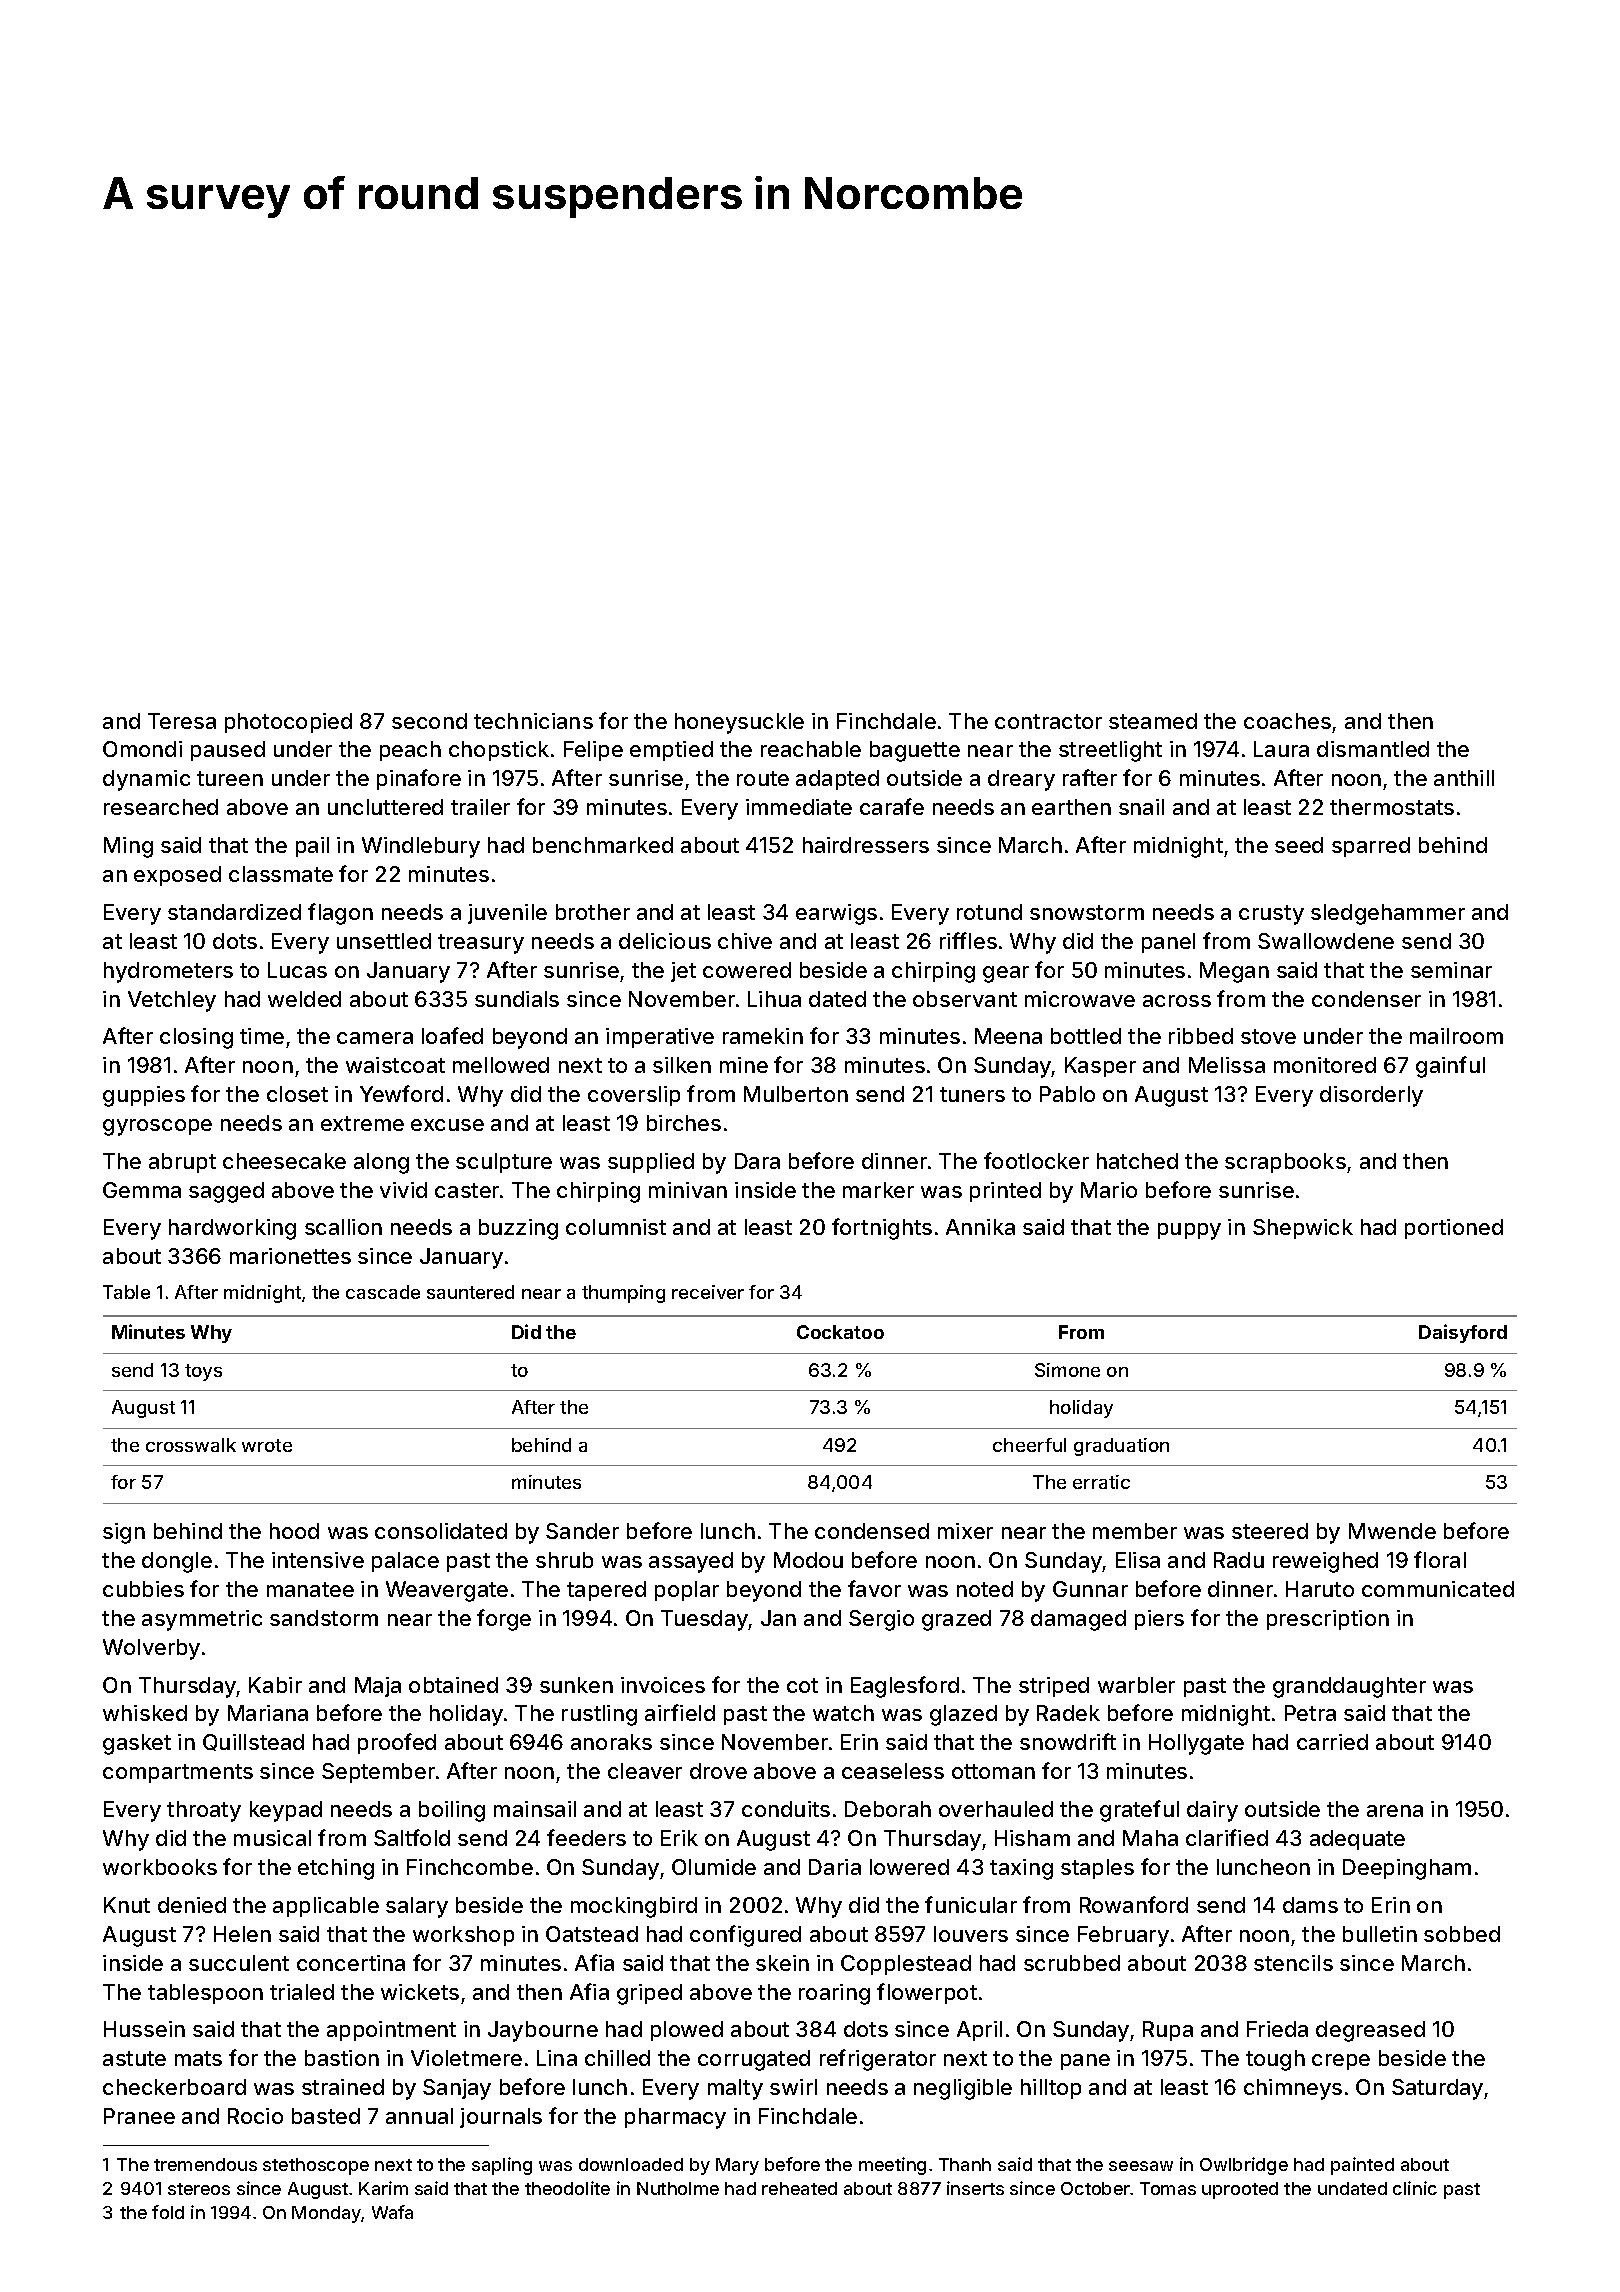  Describe the element at coordinates (1189, 1231) in the document. I see `puppy` at that location.
